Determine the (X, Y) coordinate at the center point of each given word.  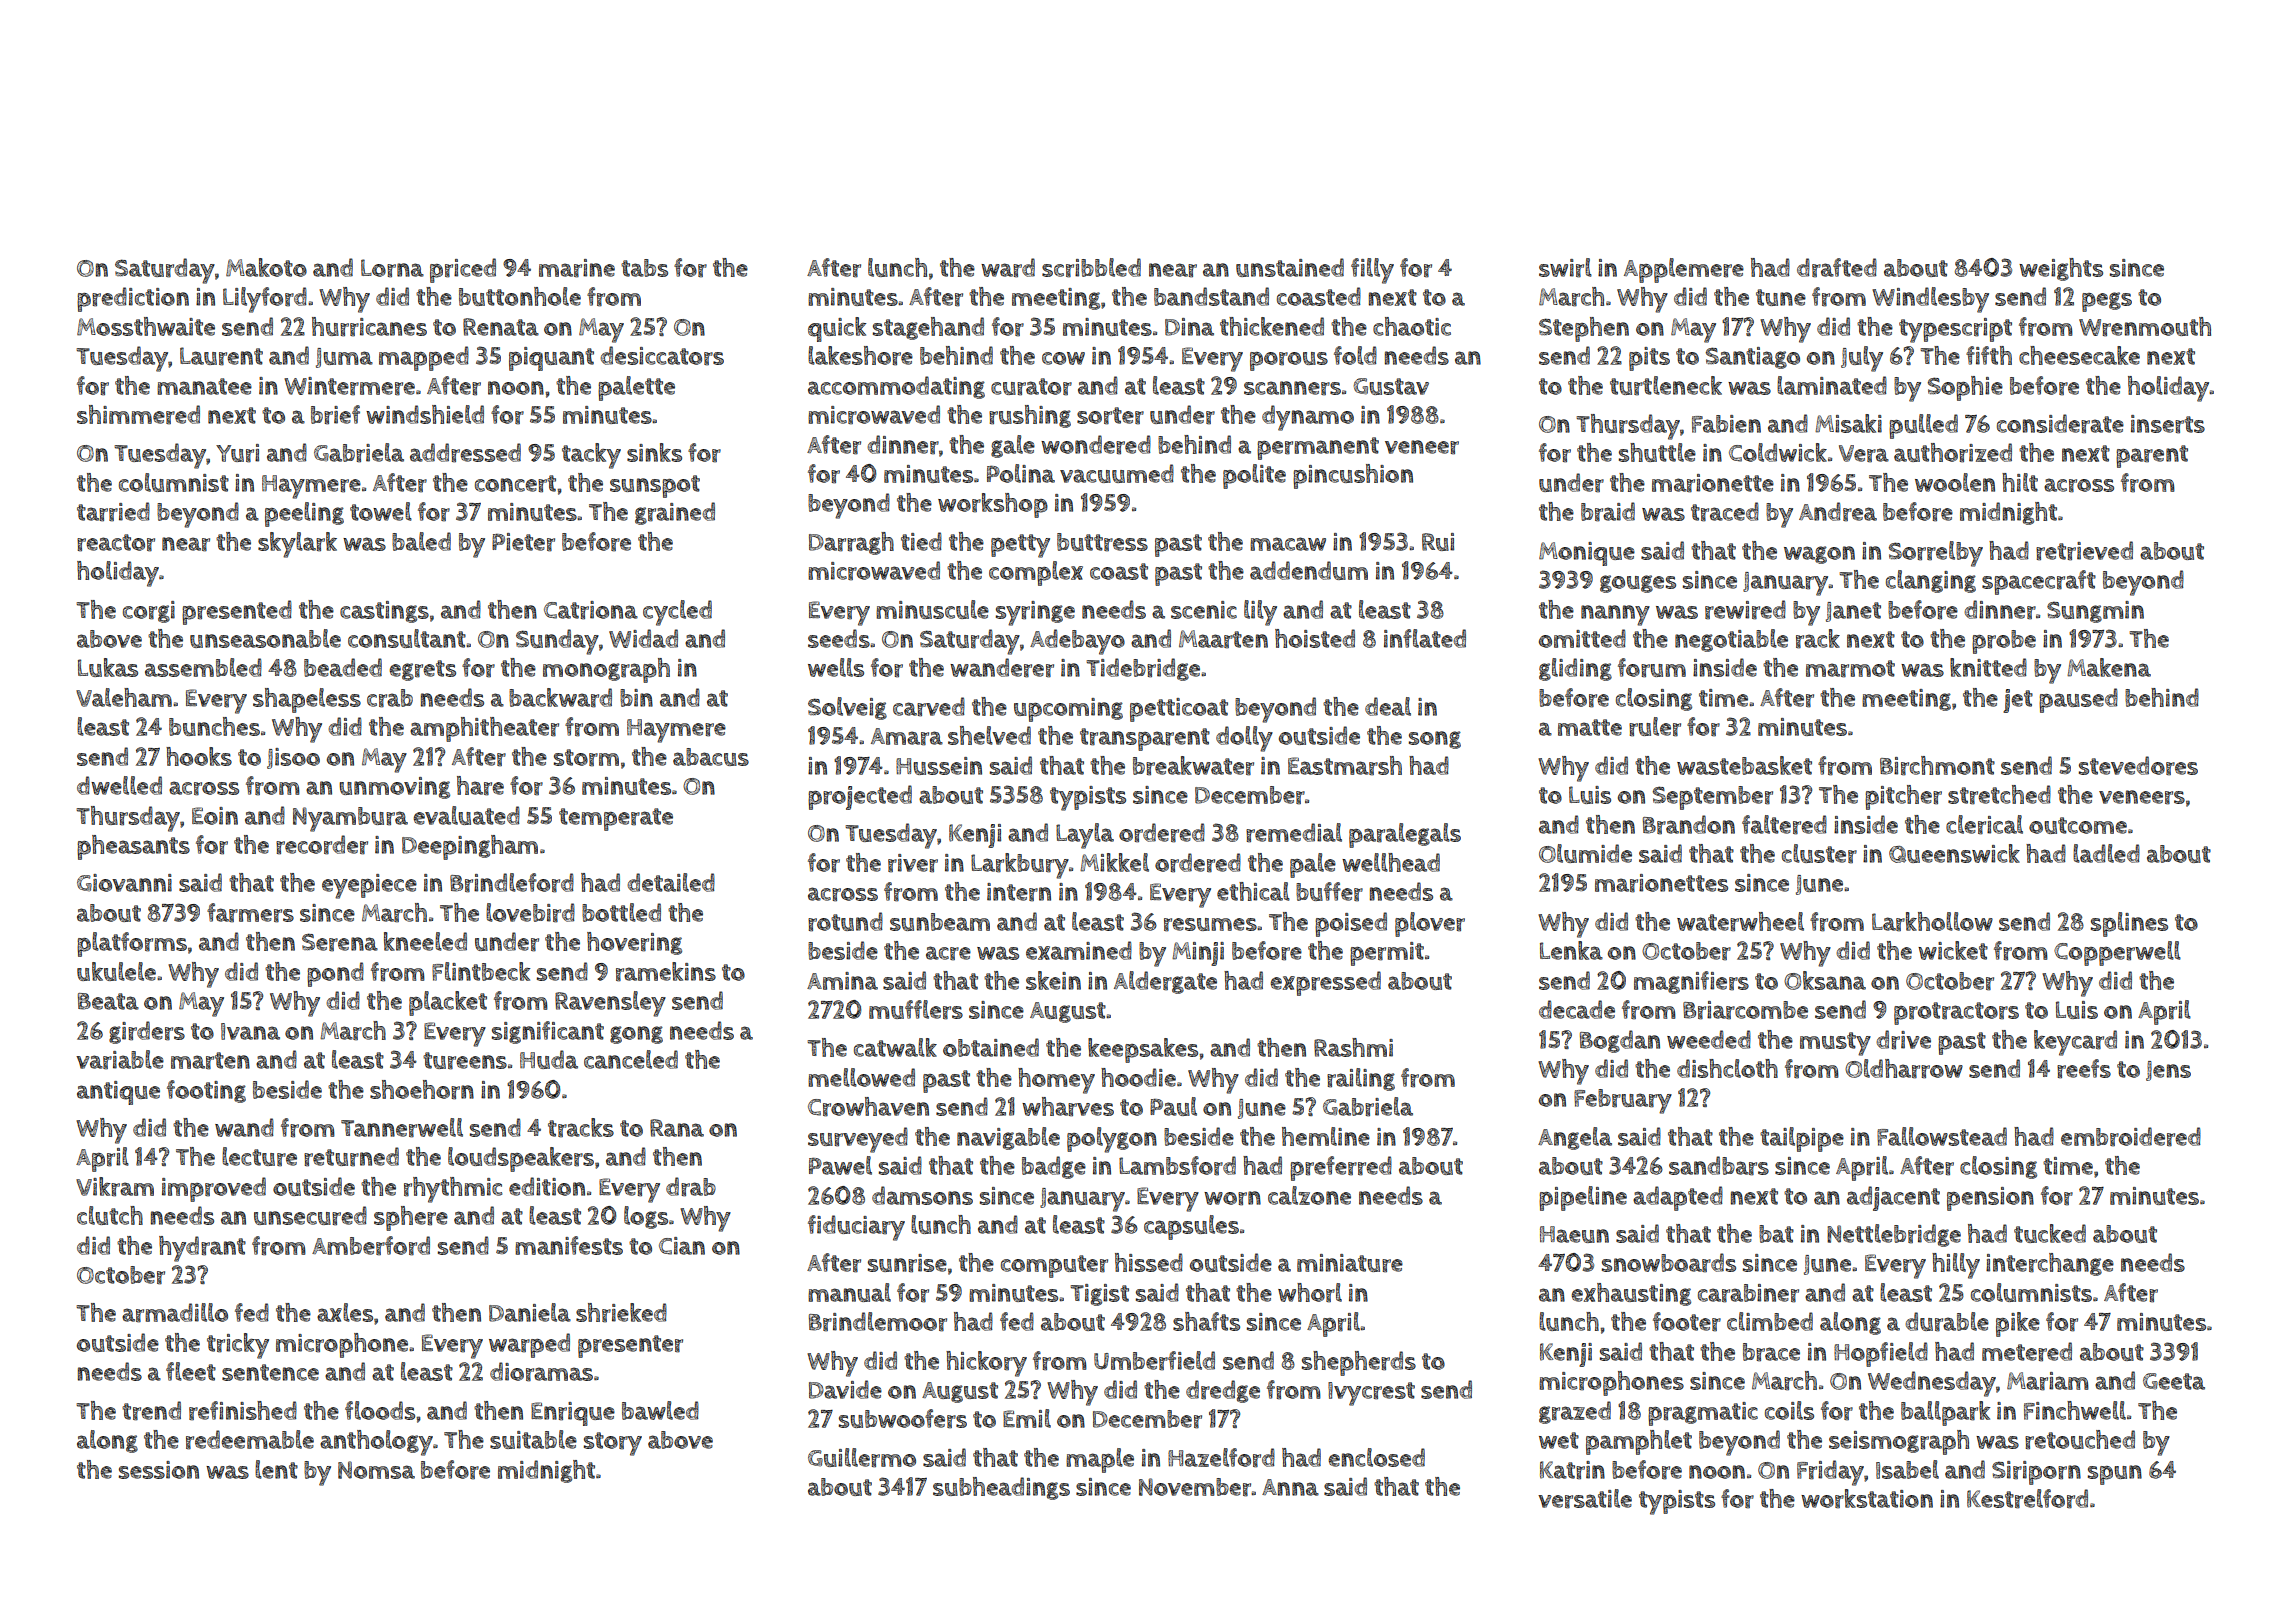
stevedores (2138, 766)
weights (2061, 269)
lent (276, 1469)
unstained (1290, 267)
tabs (644, 268)
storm (586, 758)
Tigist (1099, 1295)
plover (1430, 924)
